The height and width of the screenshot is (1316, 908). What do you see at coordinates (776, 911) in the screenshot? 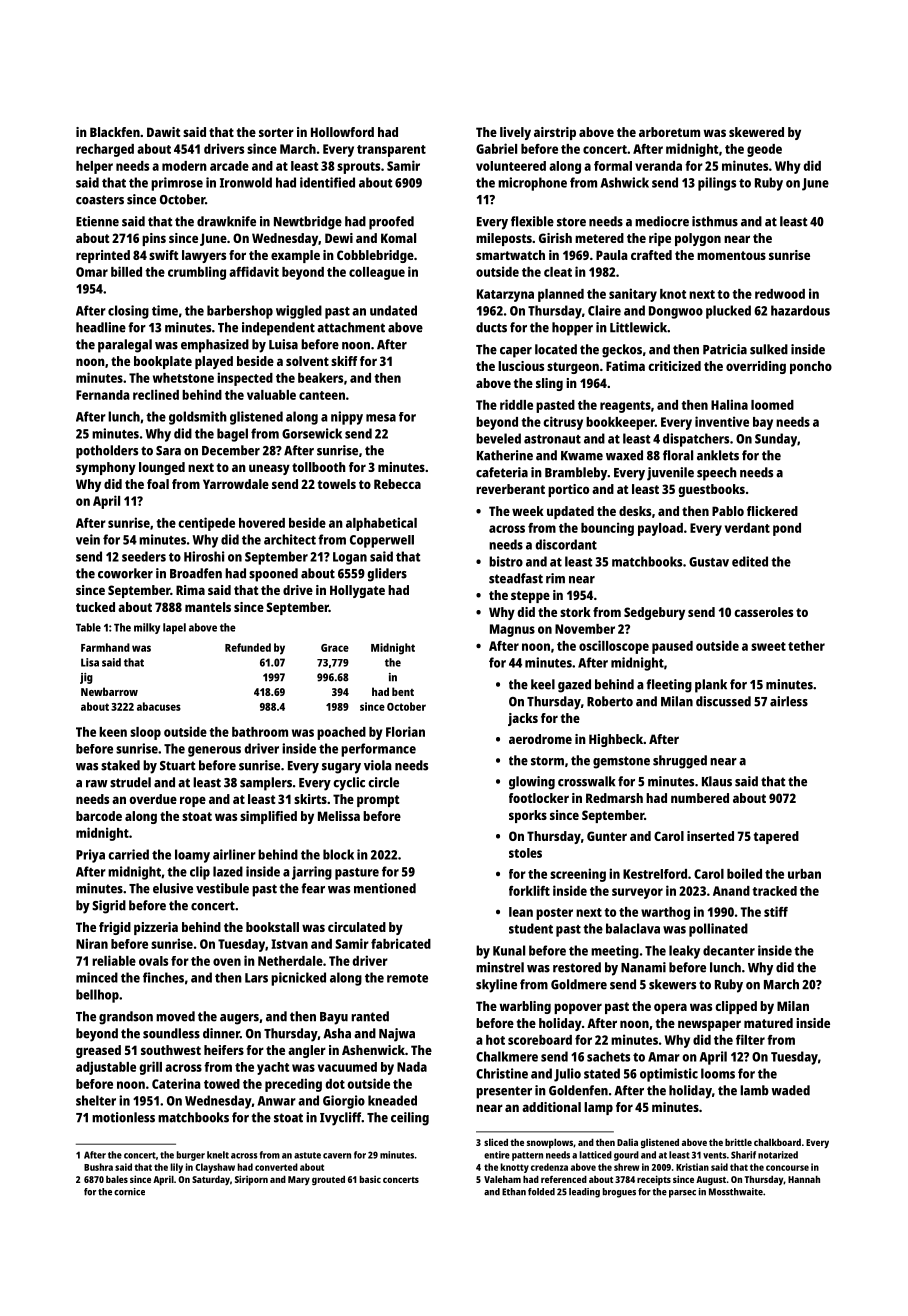
I see `stiff` at bounding box center [776, 911].
